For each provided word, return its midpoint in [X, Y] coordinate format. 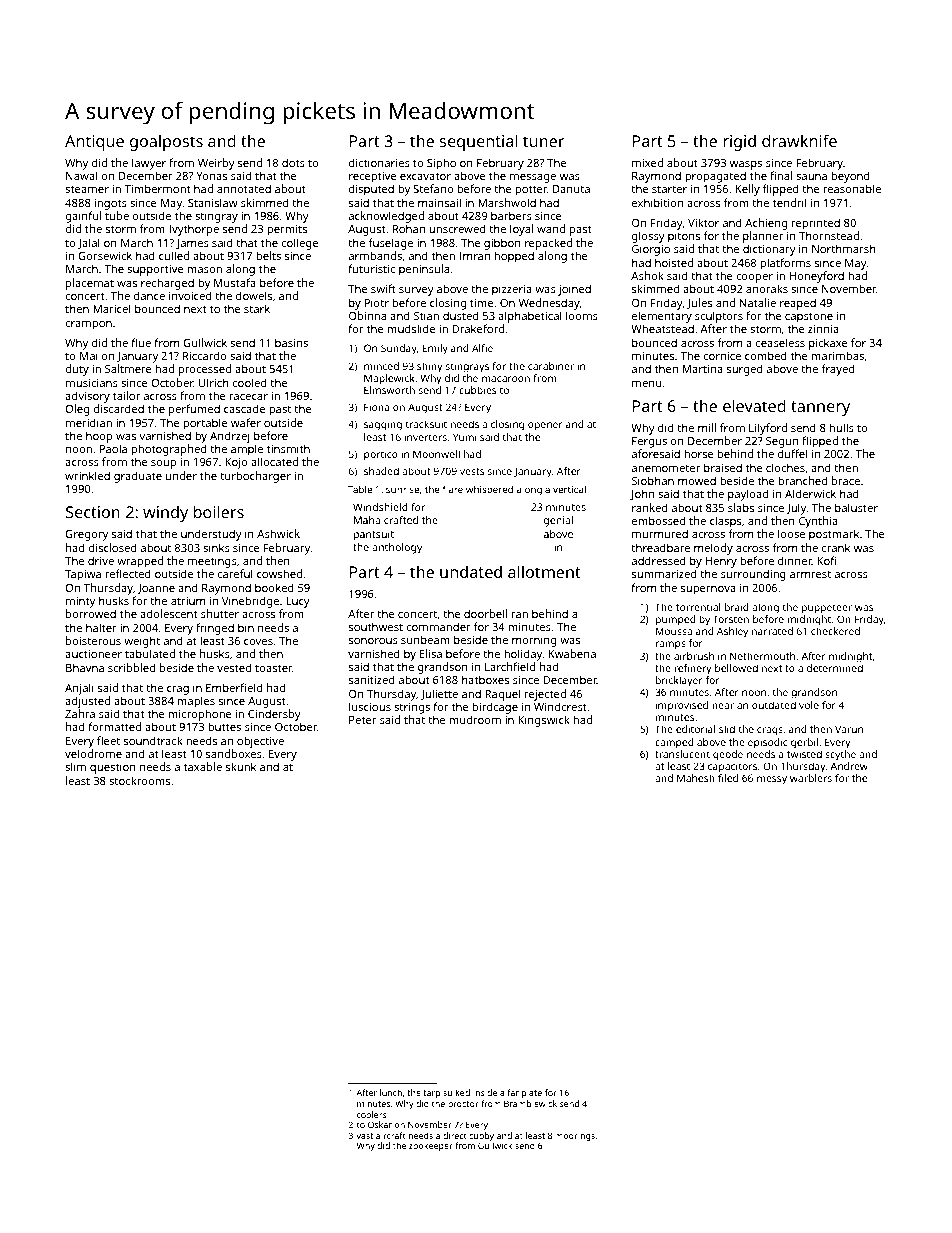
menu [647, 384]
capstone [809, 317]
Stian [426, 316]
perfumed [194, 410]
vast [364, 1136]
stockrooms [139, 780]
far [513, 1092]
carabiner [551, 366]
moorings [575, 1136]
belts [268, 255]
